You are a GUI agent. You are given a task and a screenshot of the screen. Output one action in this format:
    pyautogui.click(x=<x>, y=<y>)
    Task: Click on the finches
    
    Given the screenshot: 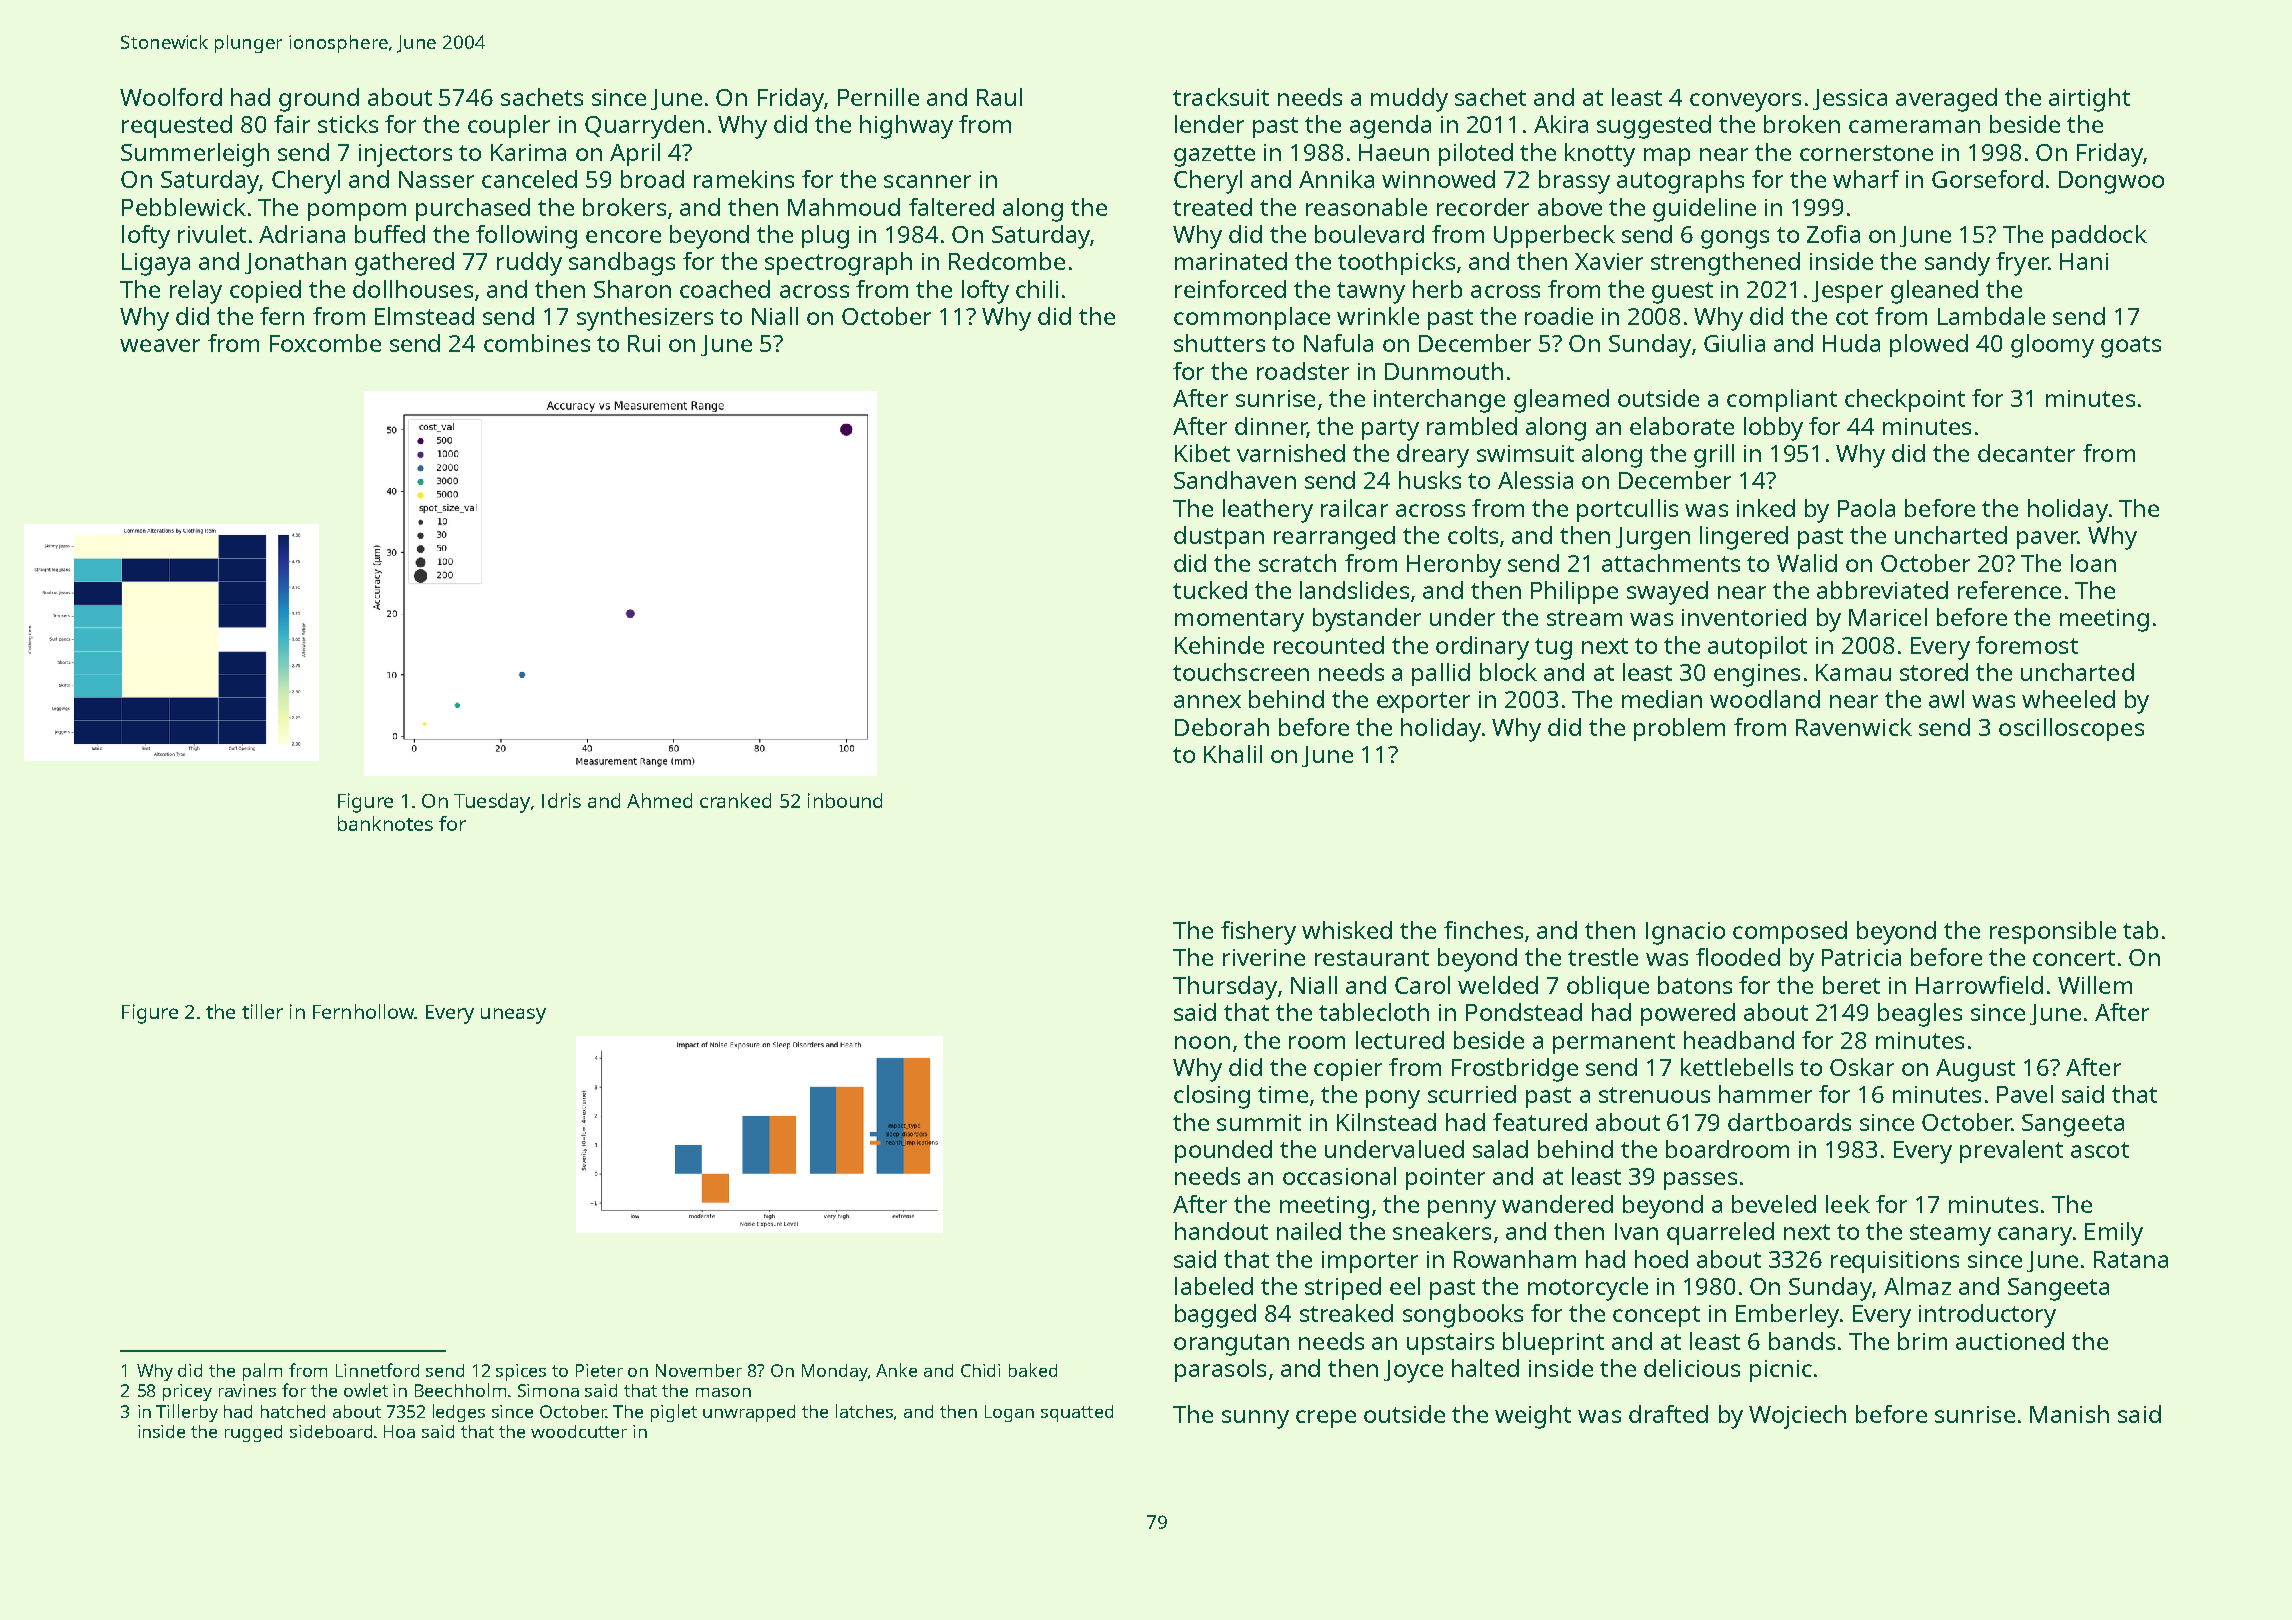 What is the action you would take?
    pyautogui.click(x=1483, y=930)
